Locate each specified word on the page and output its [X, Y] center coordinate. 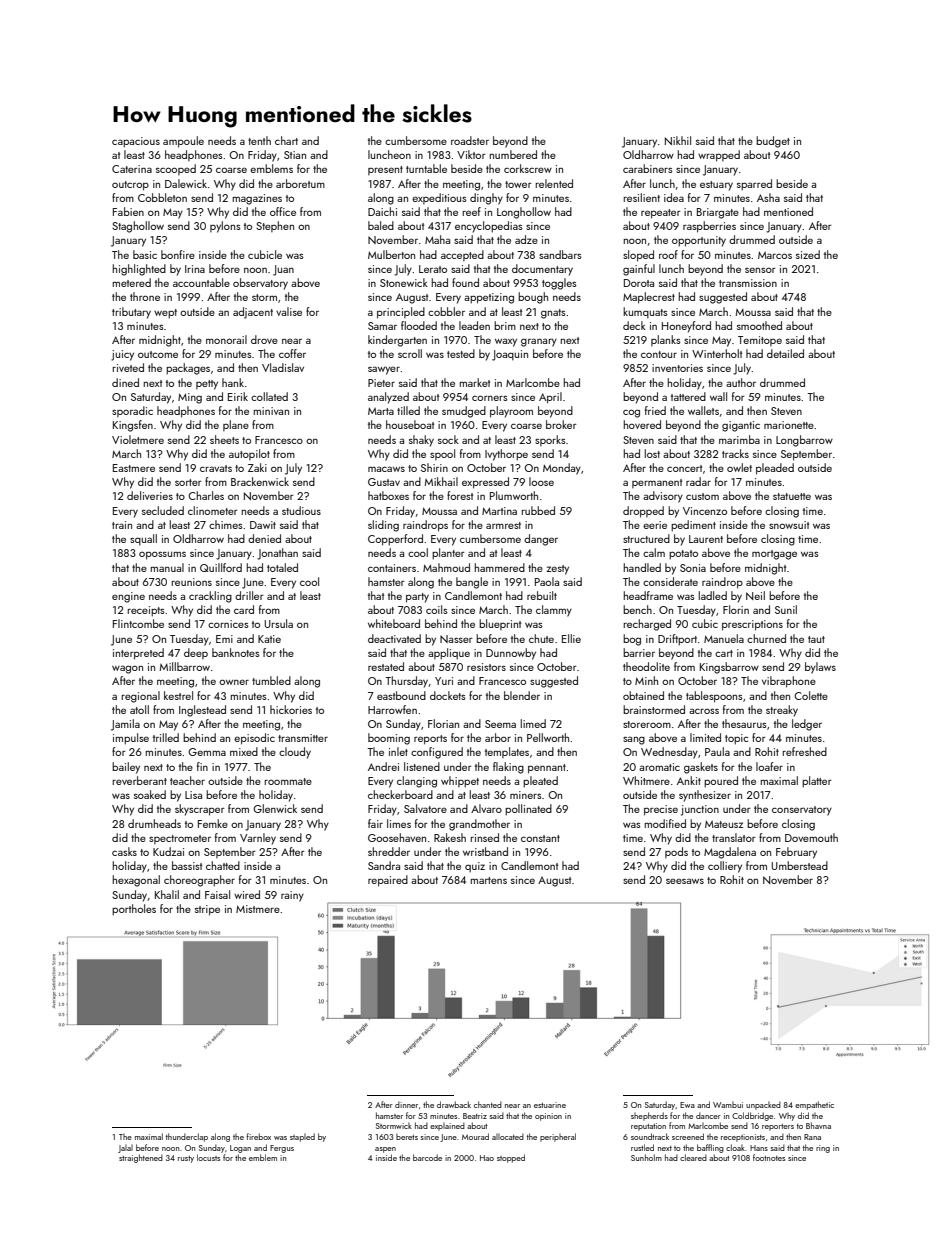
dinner [406, 1104]
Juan [283, 270]
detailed [785, 353]
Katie [269, 639]
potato [683, 555]
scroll [410, 353]
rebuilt [542, 595]
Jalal [125, 1149]
